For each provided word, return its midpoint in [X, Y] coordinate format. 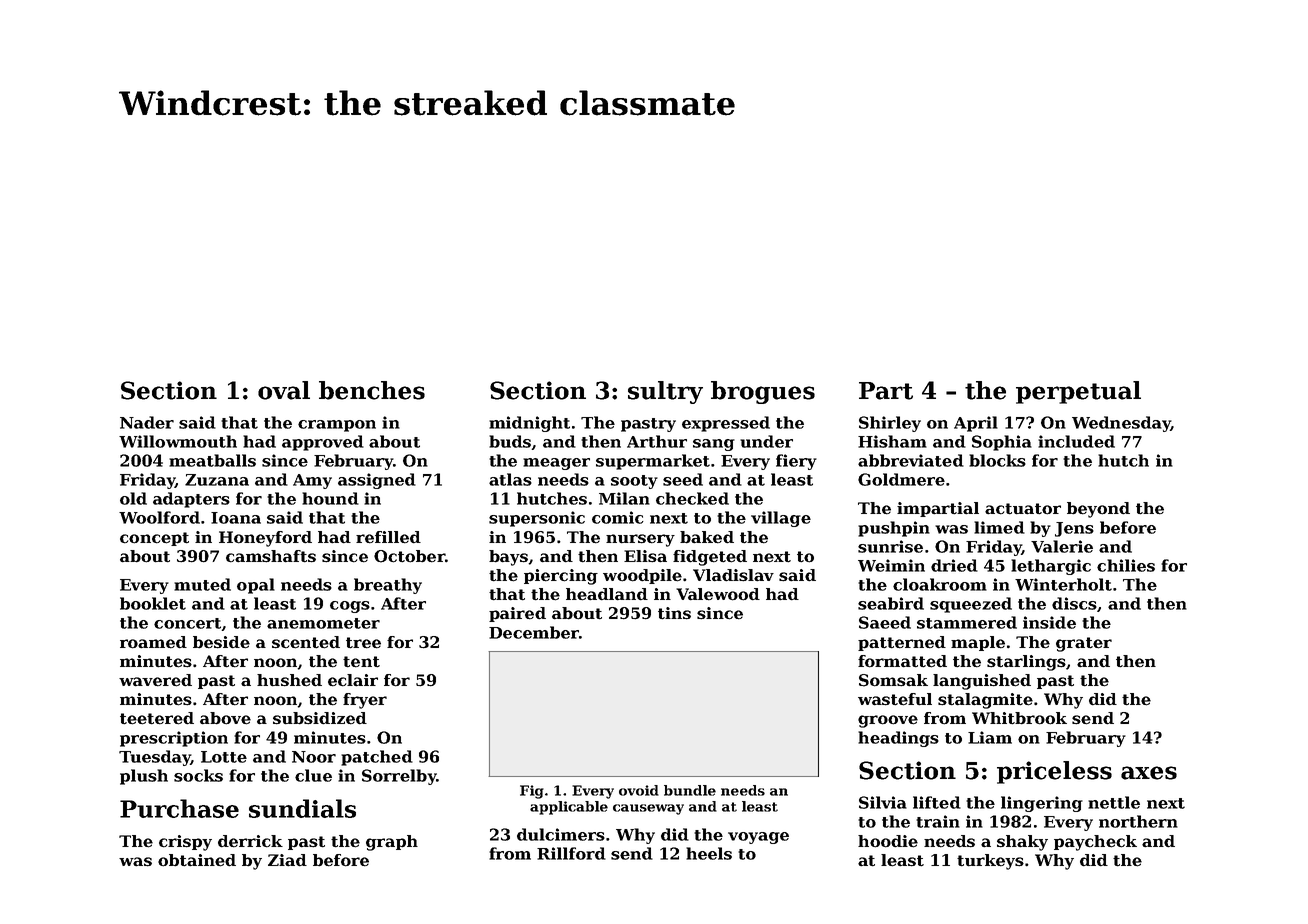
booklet [153, 603]
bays [508, 558]
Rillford [571, 853]
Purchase [179, 808]
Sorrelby [399, 777]
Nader [147, 422]
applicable [569, 808]
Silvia [883, 802]
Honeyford [265, 539]
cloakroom [940, 584]
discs [1074, 603]
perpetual [1078, 392]
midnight [529, 424]
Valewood [718, 594]
